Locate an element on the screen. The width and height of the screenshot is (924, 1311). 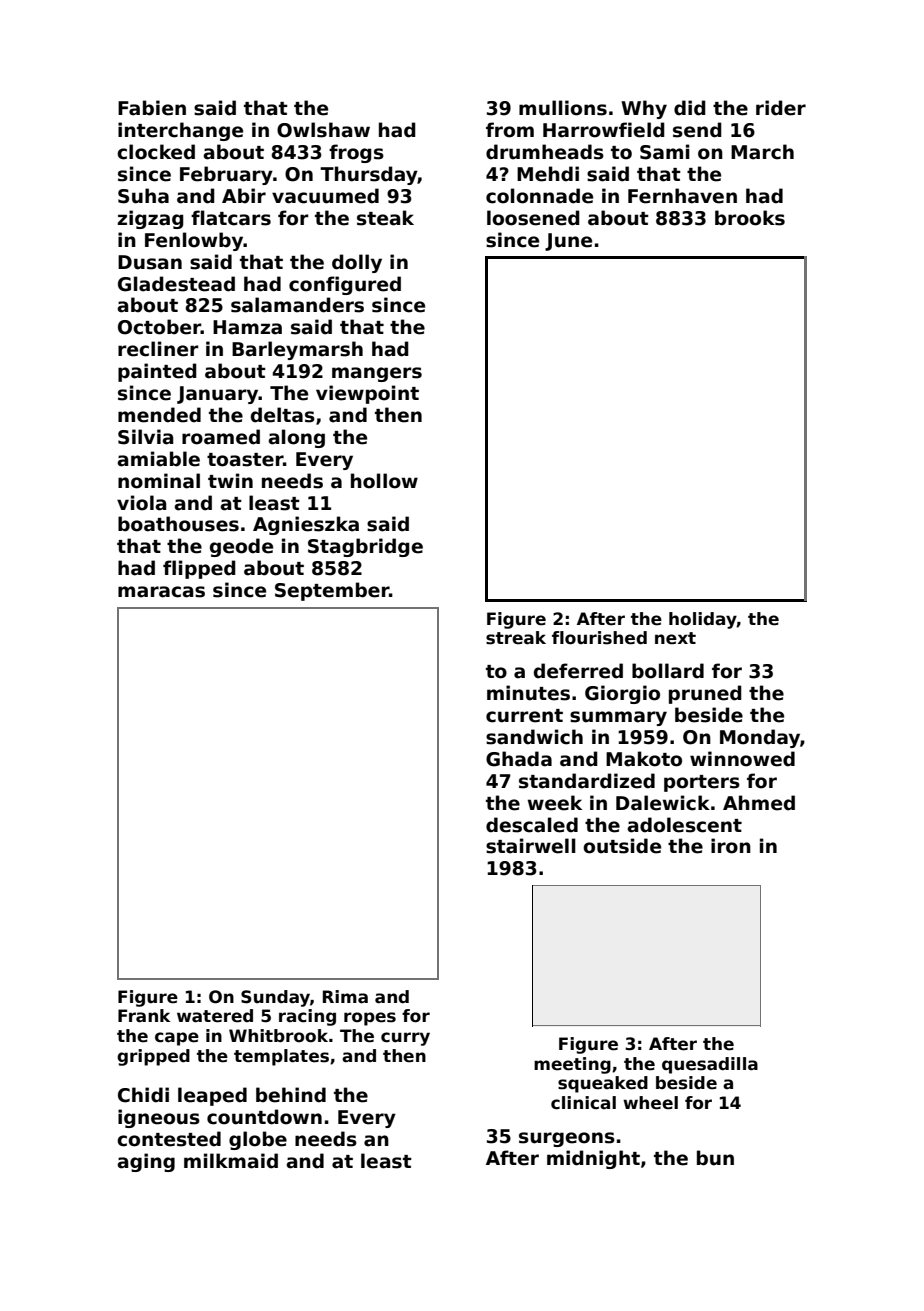
mangers is located at coordinates (377, 374).
